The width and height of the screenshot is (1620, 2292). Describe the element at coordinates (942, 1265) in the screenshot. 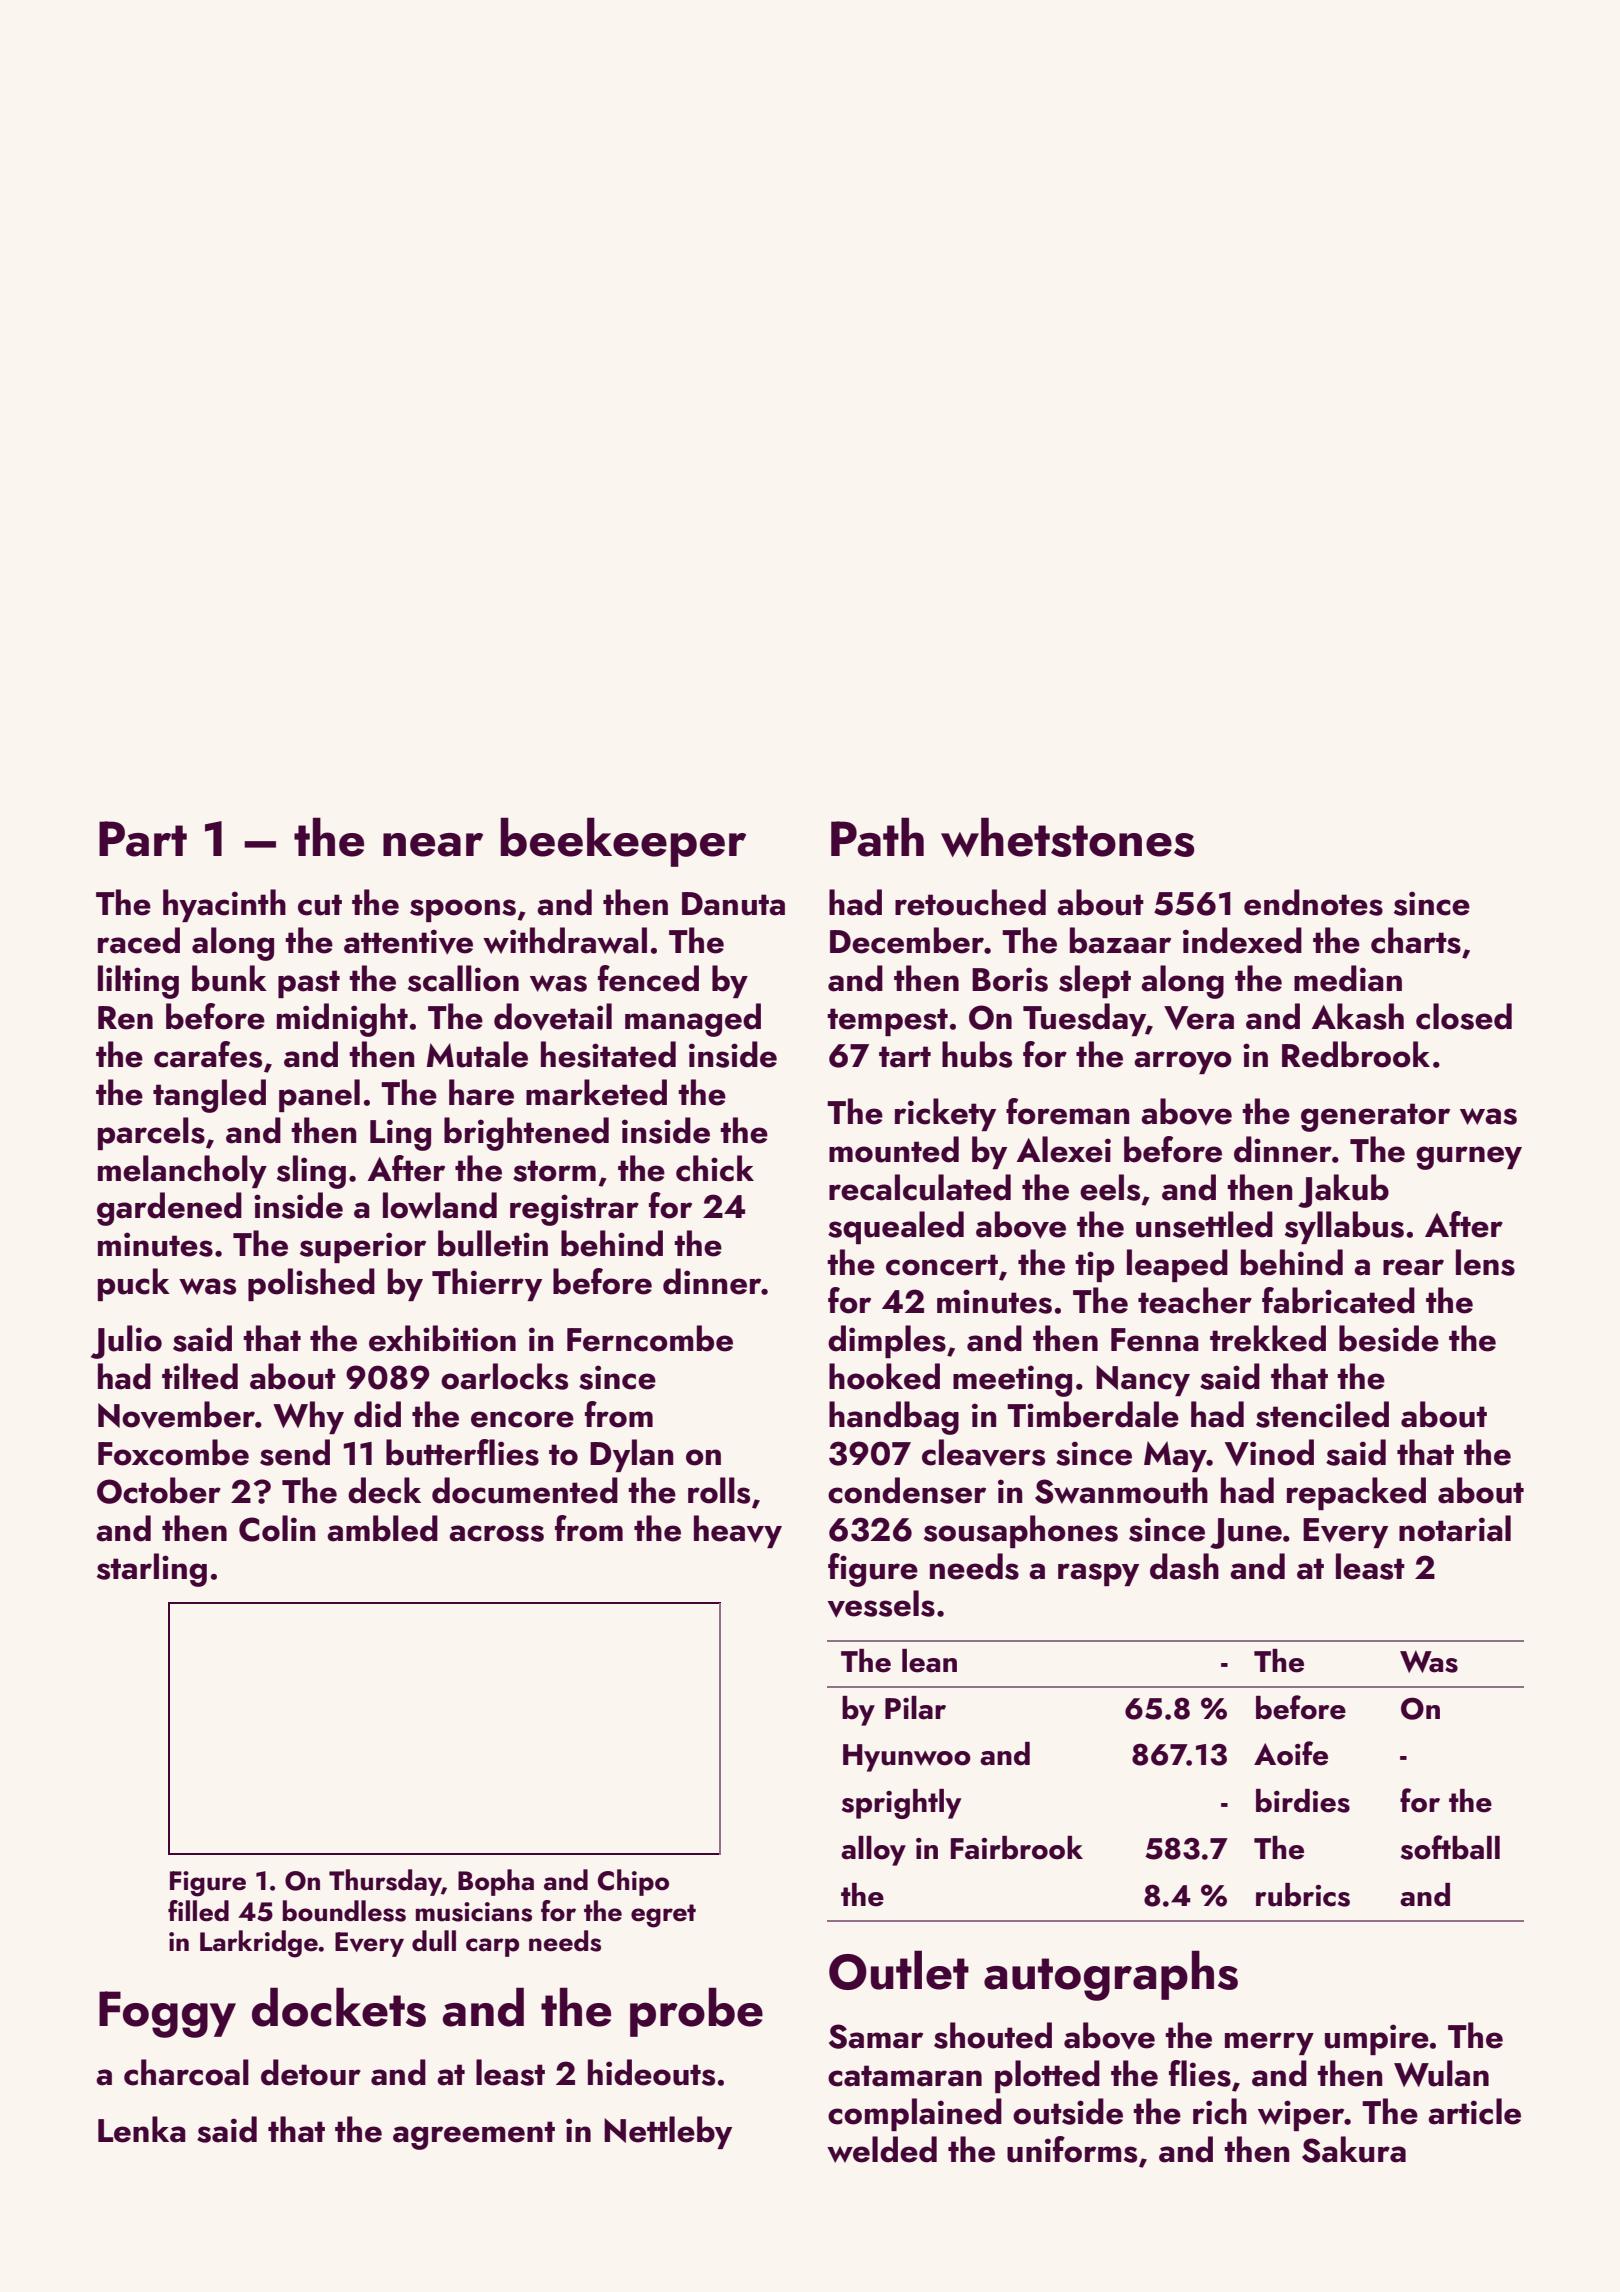

I see `concert` at that location.
